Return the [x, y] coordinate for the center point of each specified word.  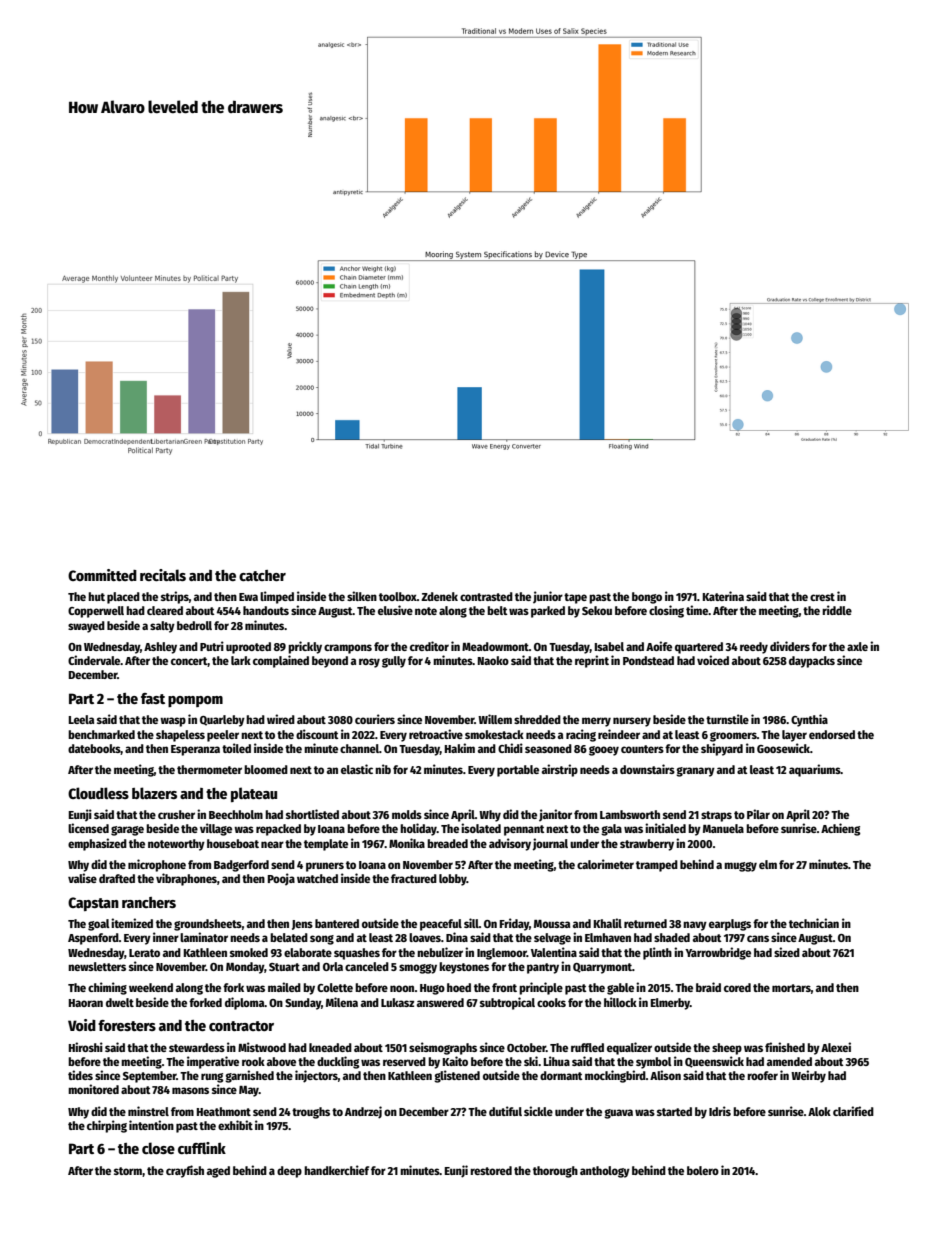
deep [289, 1172]
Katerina [723, 596]
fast [153, 698]
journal [550, 844]
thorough [555, 1172]
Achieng [841, 829]
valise [82, 878]
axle [857, 646]
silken [362, 596]
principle [541, 988]
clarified [853, 1111]
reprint [592, 661]
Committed [102, 575]
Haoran [86, 1003]
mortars [791, 988]
